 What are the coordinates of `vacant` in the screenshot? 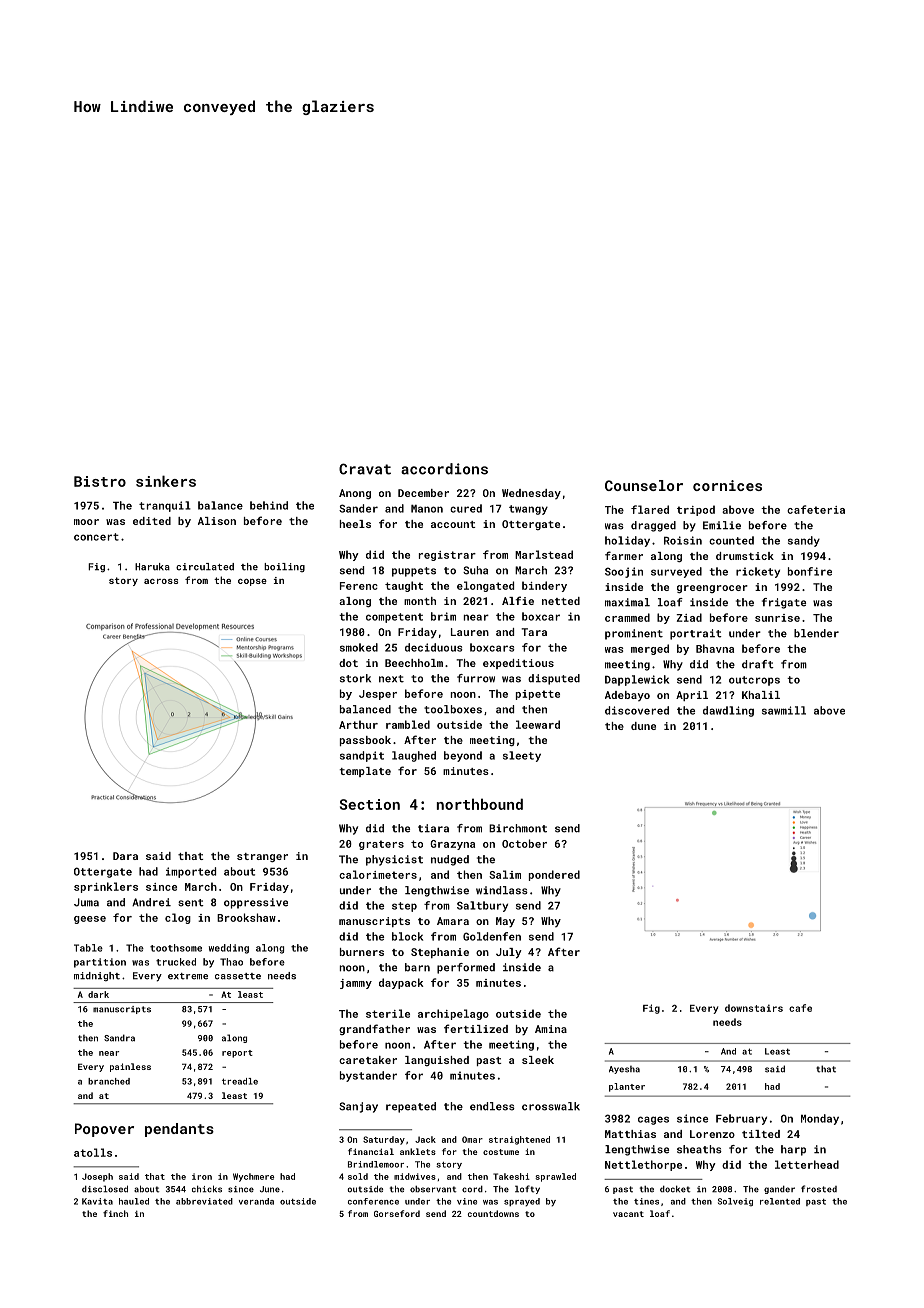 It's located at (628, 1214).
